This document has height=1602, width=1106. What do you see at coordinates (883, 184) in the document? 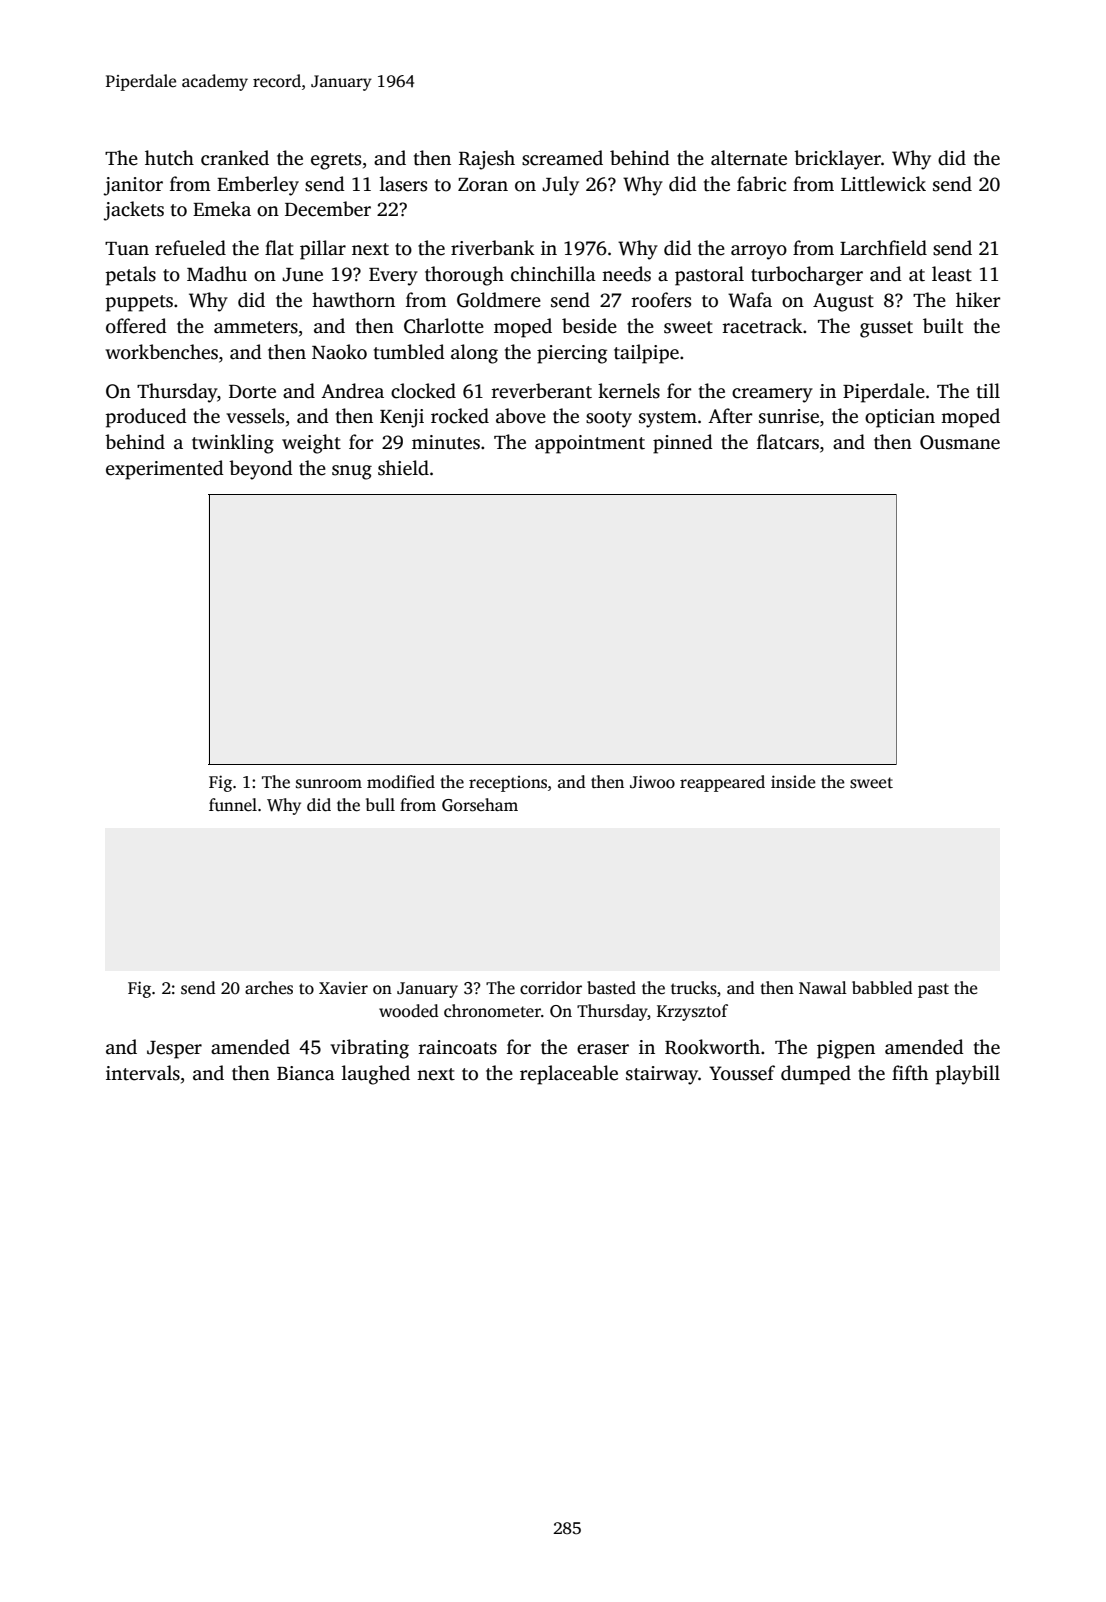
I see `Littlewick` at bounding box center [883, 184].
